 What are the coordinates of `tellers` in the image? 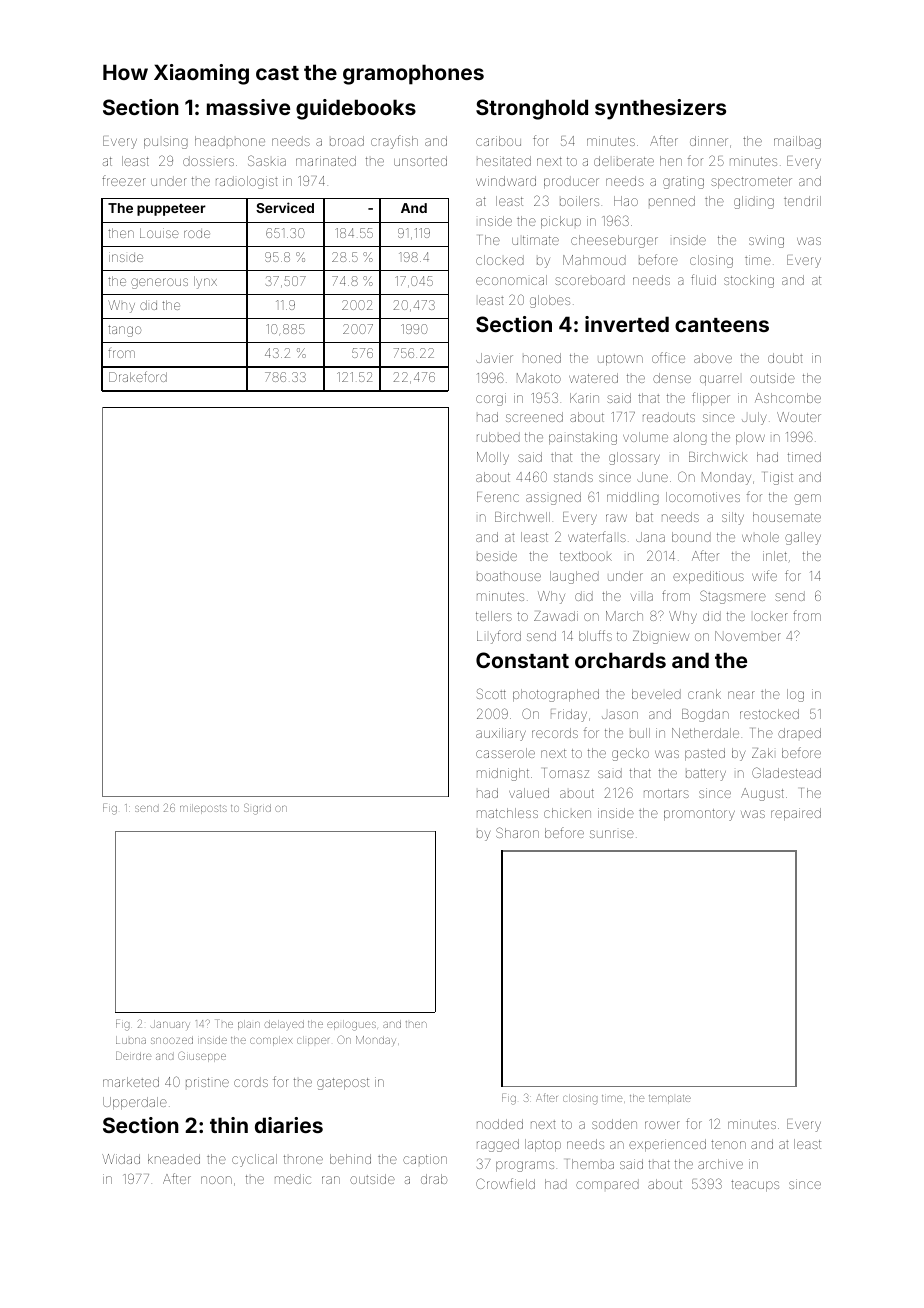 It's located at (494, 616).
